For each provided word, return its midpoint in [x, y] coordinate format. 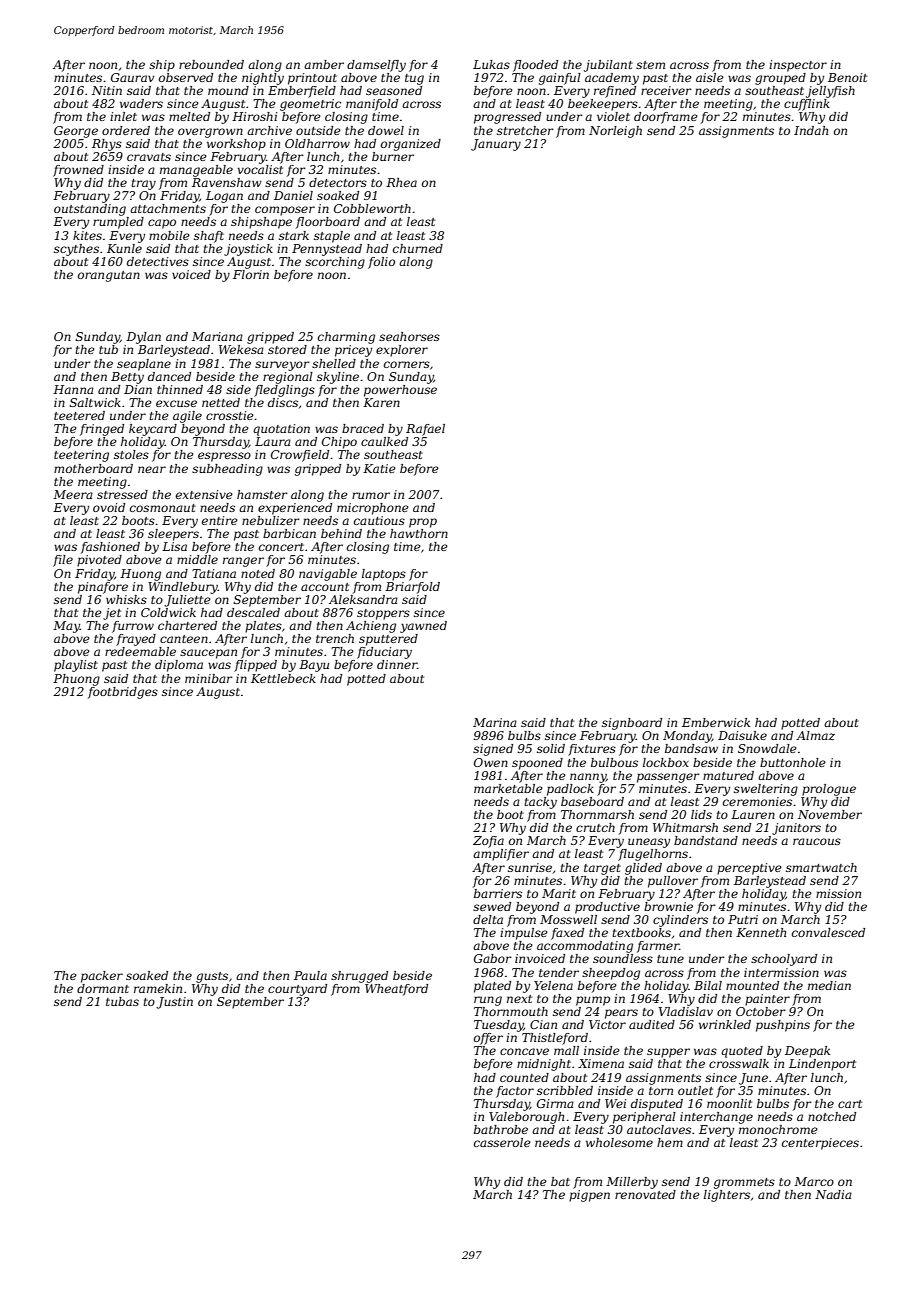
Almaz [815, 735]
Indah [811, 130]
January [496, 145]
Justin [174, 1003]
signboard [632, 724]
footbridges [123, 693]
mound [228, 90]
